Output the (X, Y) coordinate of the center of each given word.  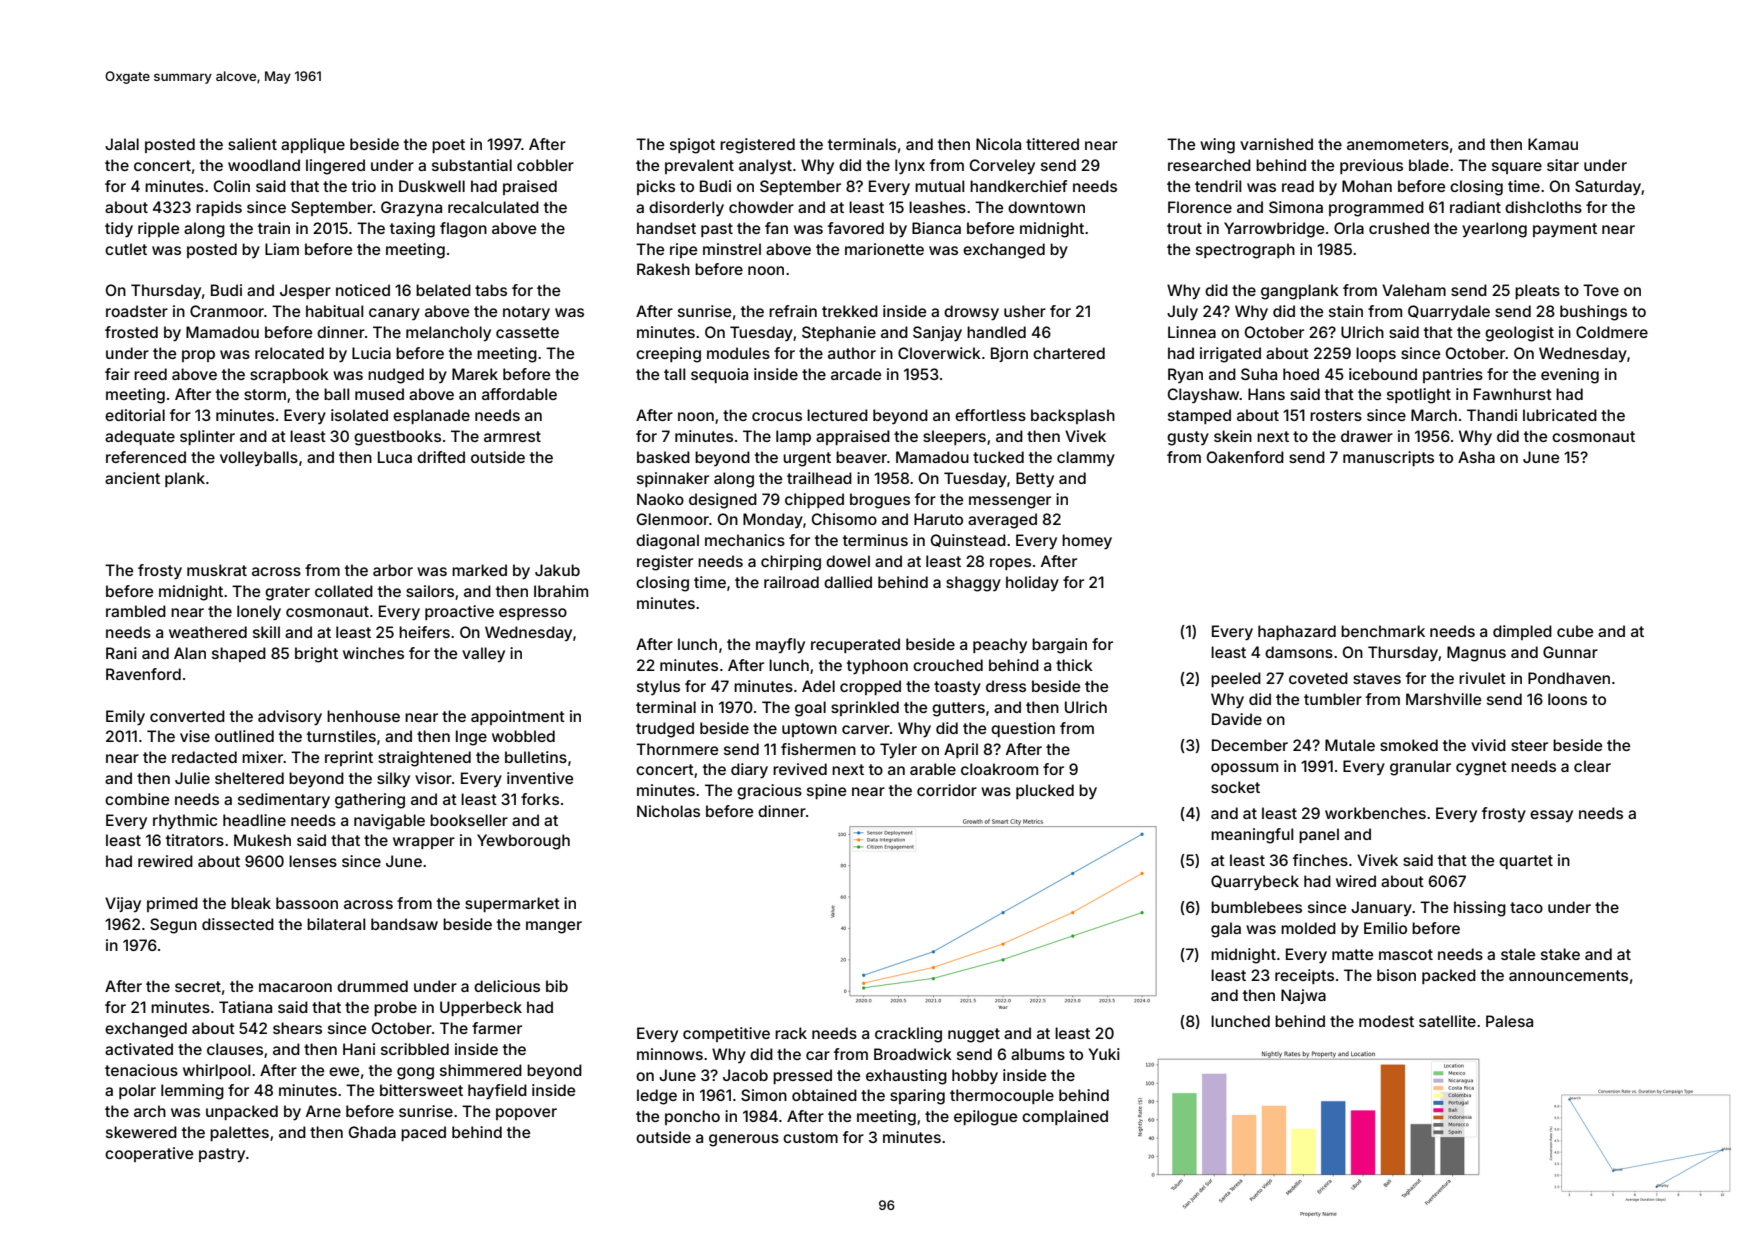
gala (1226, 930)
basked (663, 457)
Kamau (1553, 144)
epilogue (985, 1118)
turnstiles (341, 736)
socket (1235, 787)
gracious (769, 792)
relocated (289, 353)
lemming (192, 1092)
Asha (1476, 457)
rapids (219, 208)
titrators (195, 840)
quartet (1526, 862)
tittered (1052, 144)
